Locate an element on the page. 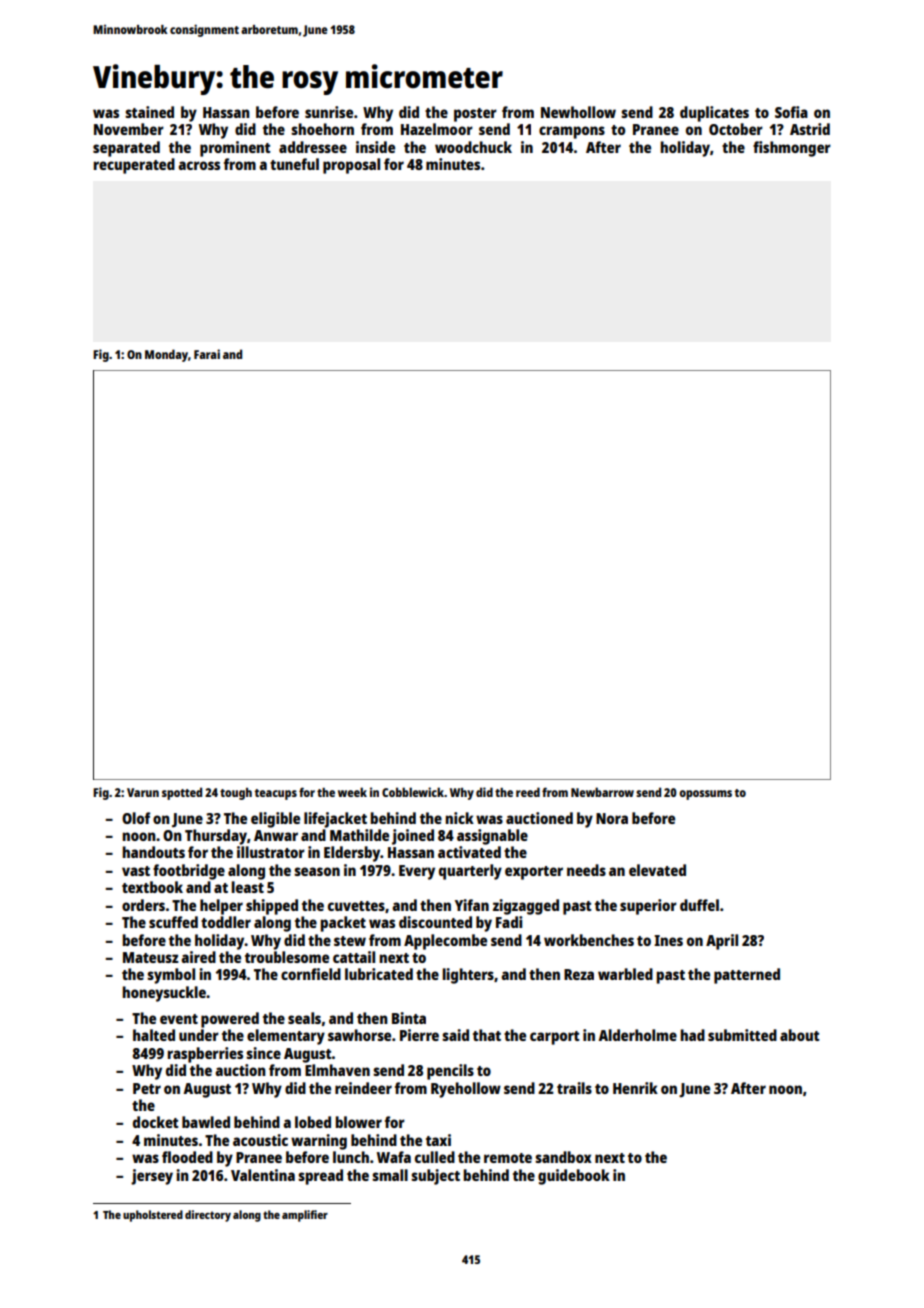  elevated is located at coordinates (657, 870).
